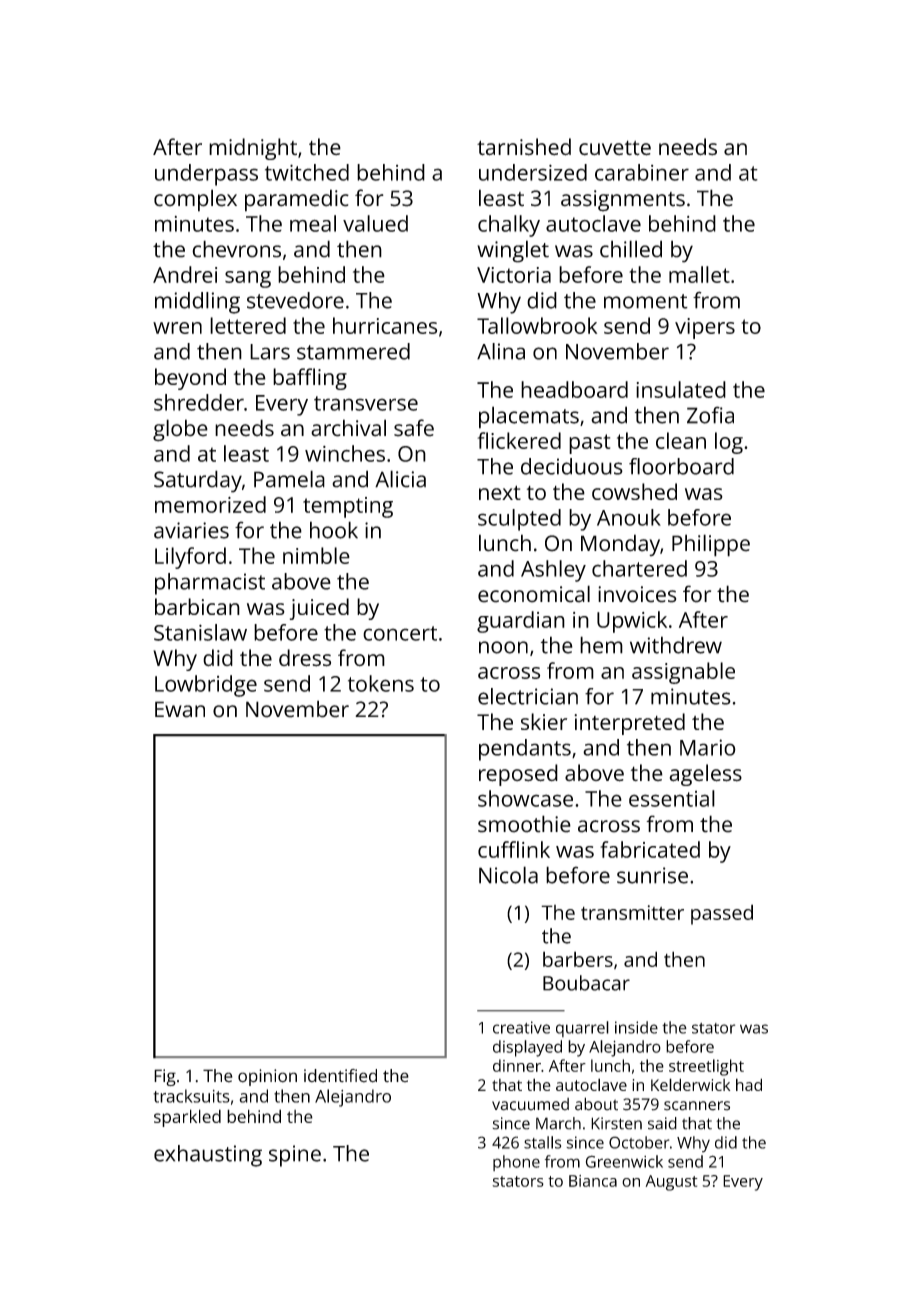 The height and width of the document is (1311, 924). Describe the element at coordinates (191, 1096) in the document. I see `tracksuits` at that location.
